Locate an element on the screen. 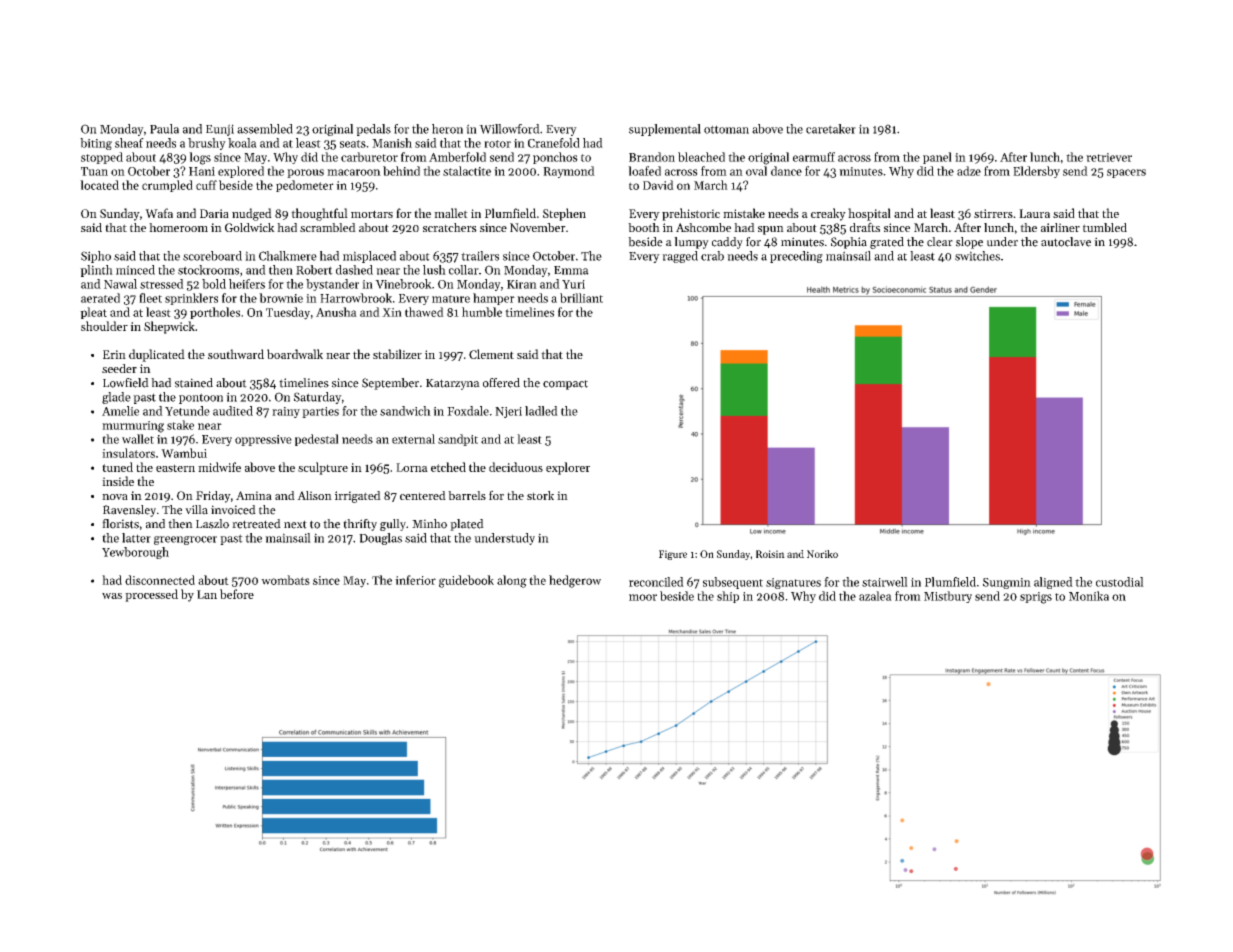  brilliant is located at coordinates (581, 298).
